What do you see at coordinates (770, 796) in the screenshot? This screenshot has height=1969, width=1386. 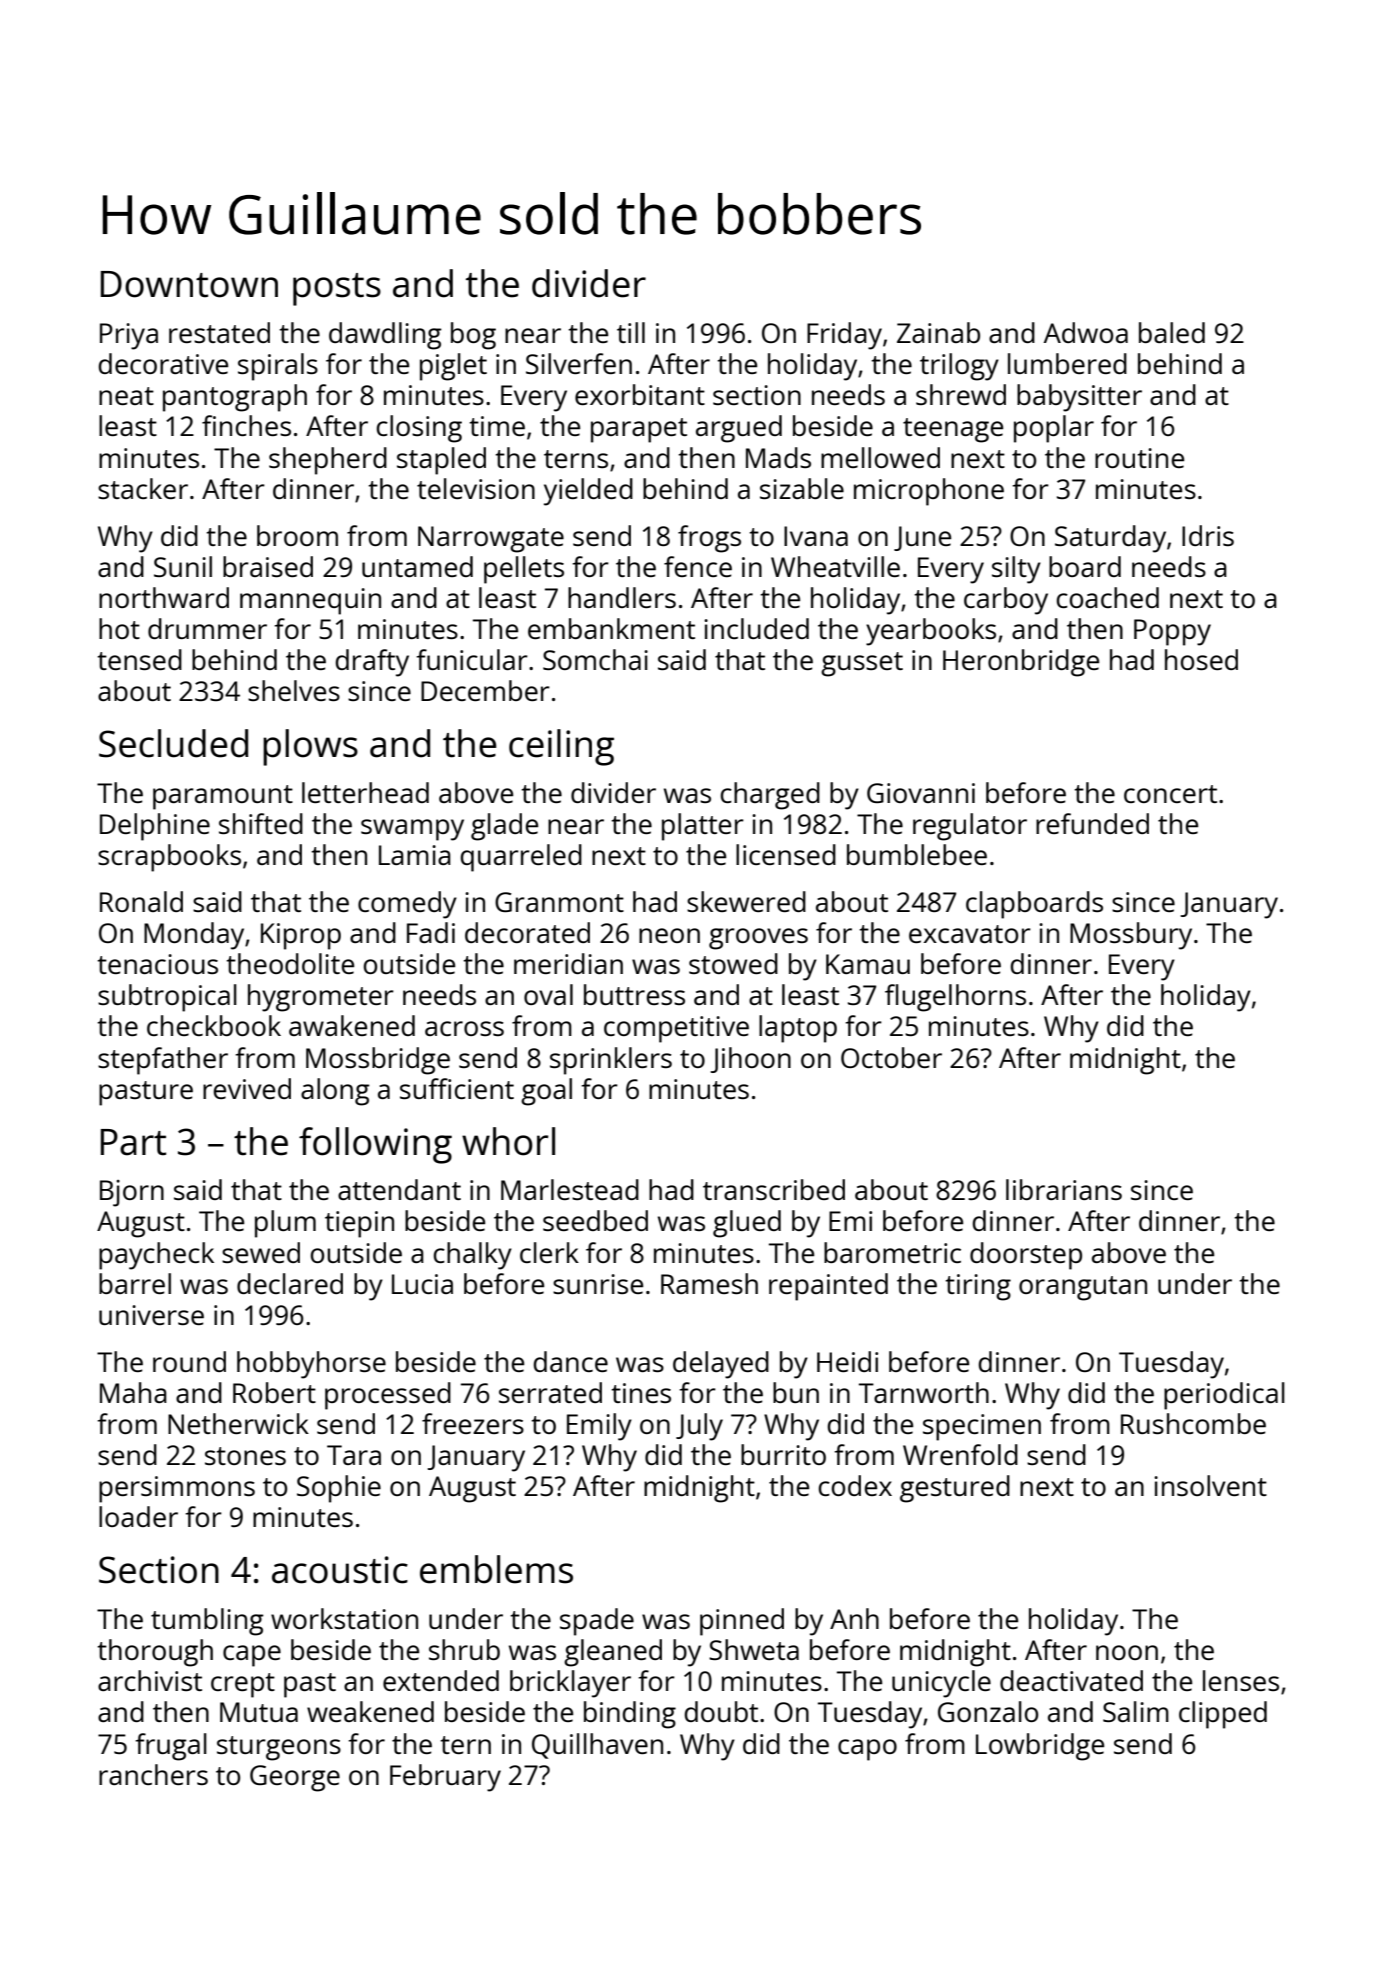 I see `charged` at bounding box center [770, 796].
